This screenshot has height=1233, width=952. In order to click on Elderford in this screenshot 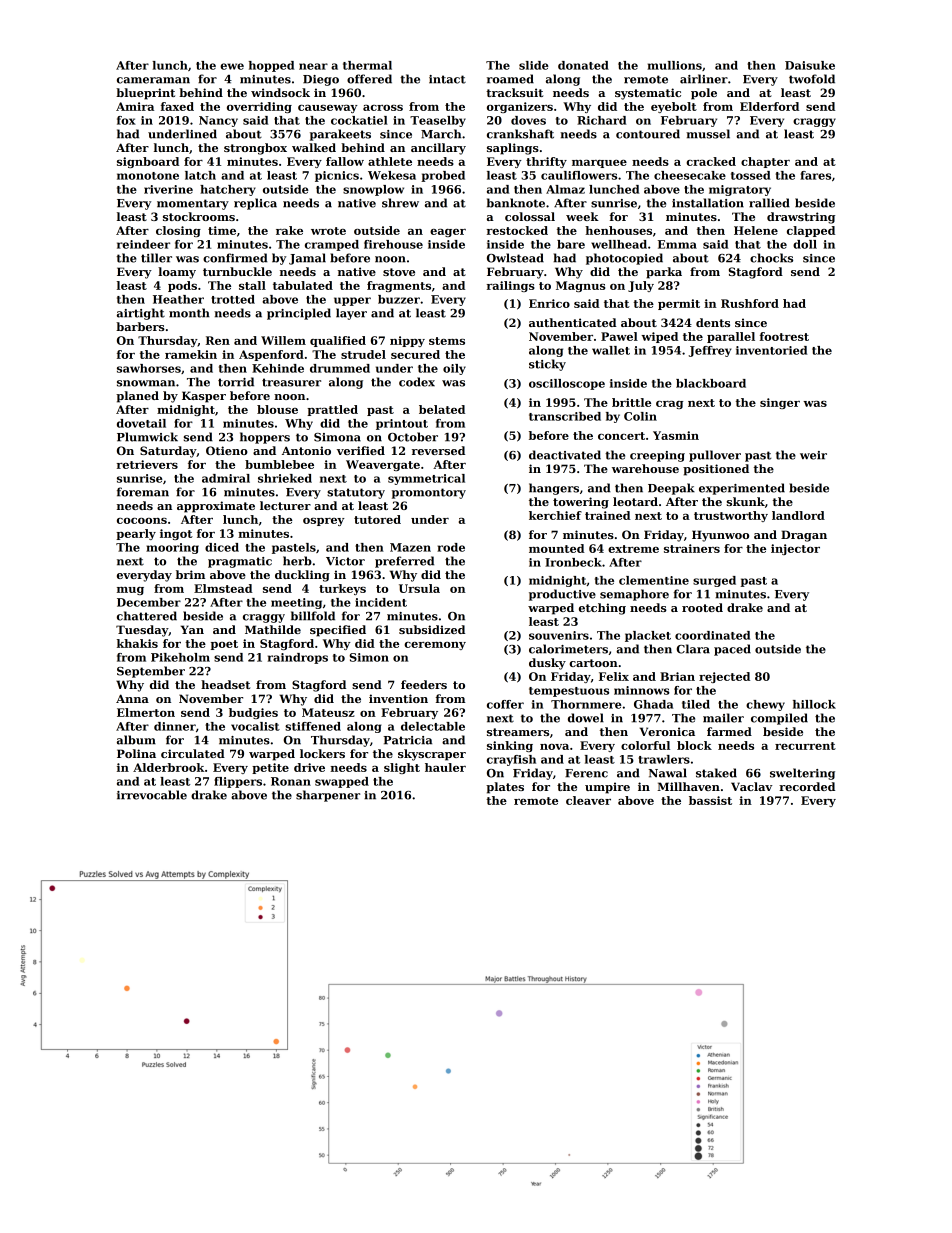, I will do `click(769, 106)`.
